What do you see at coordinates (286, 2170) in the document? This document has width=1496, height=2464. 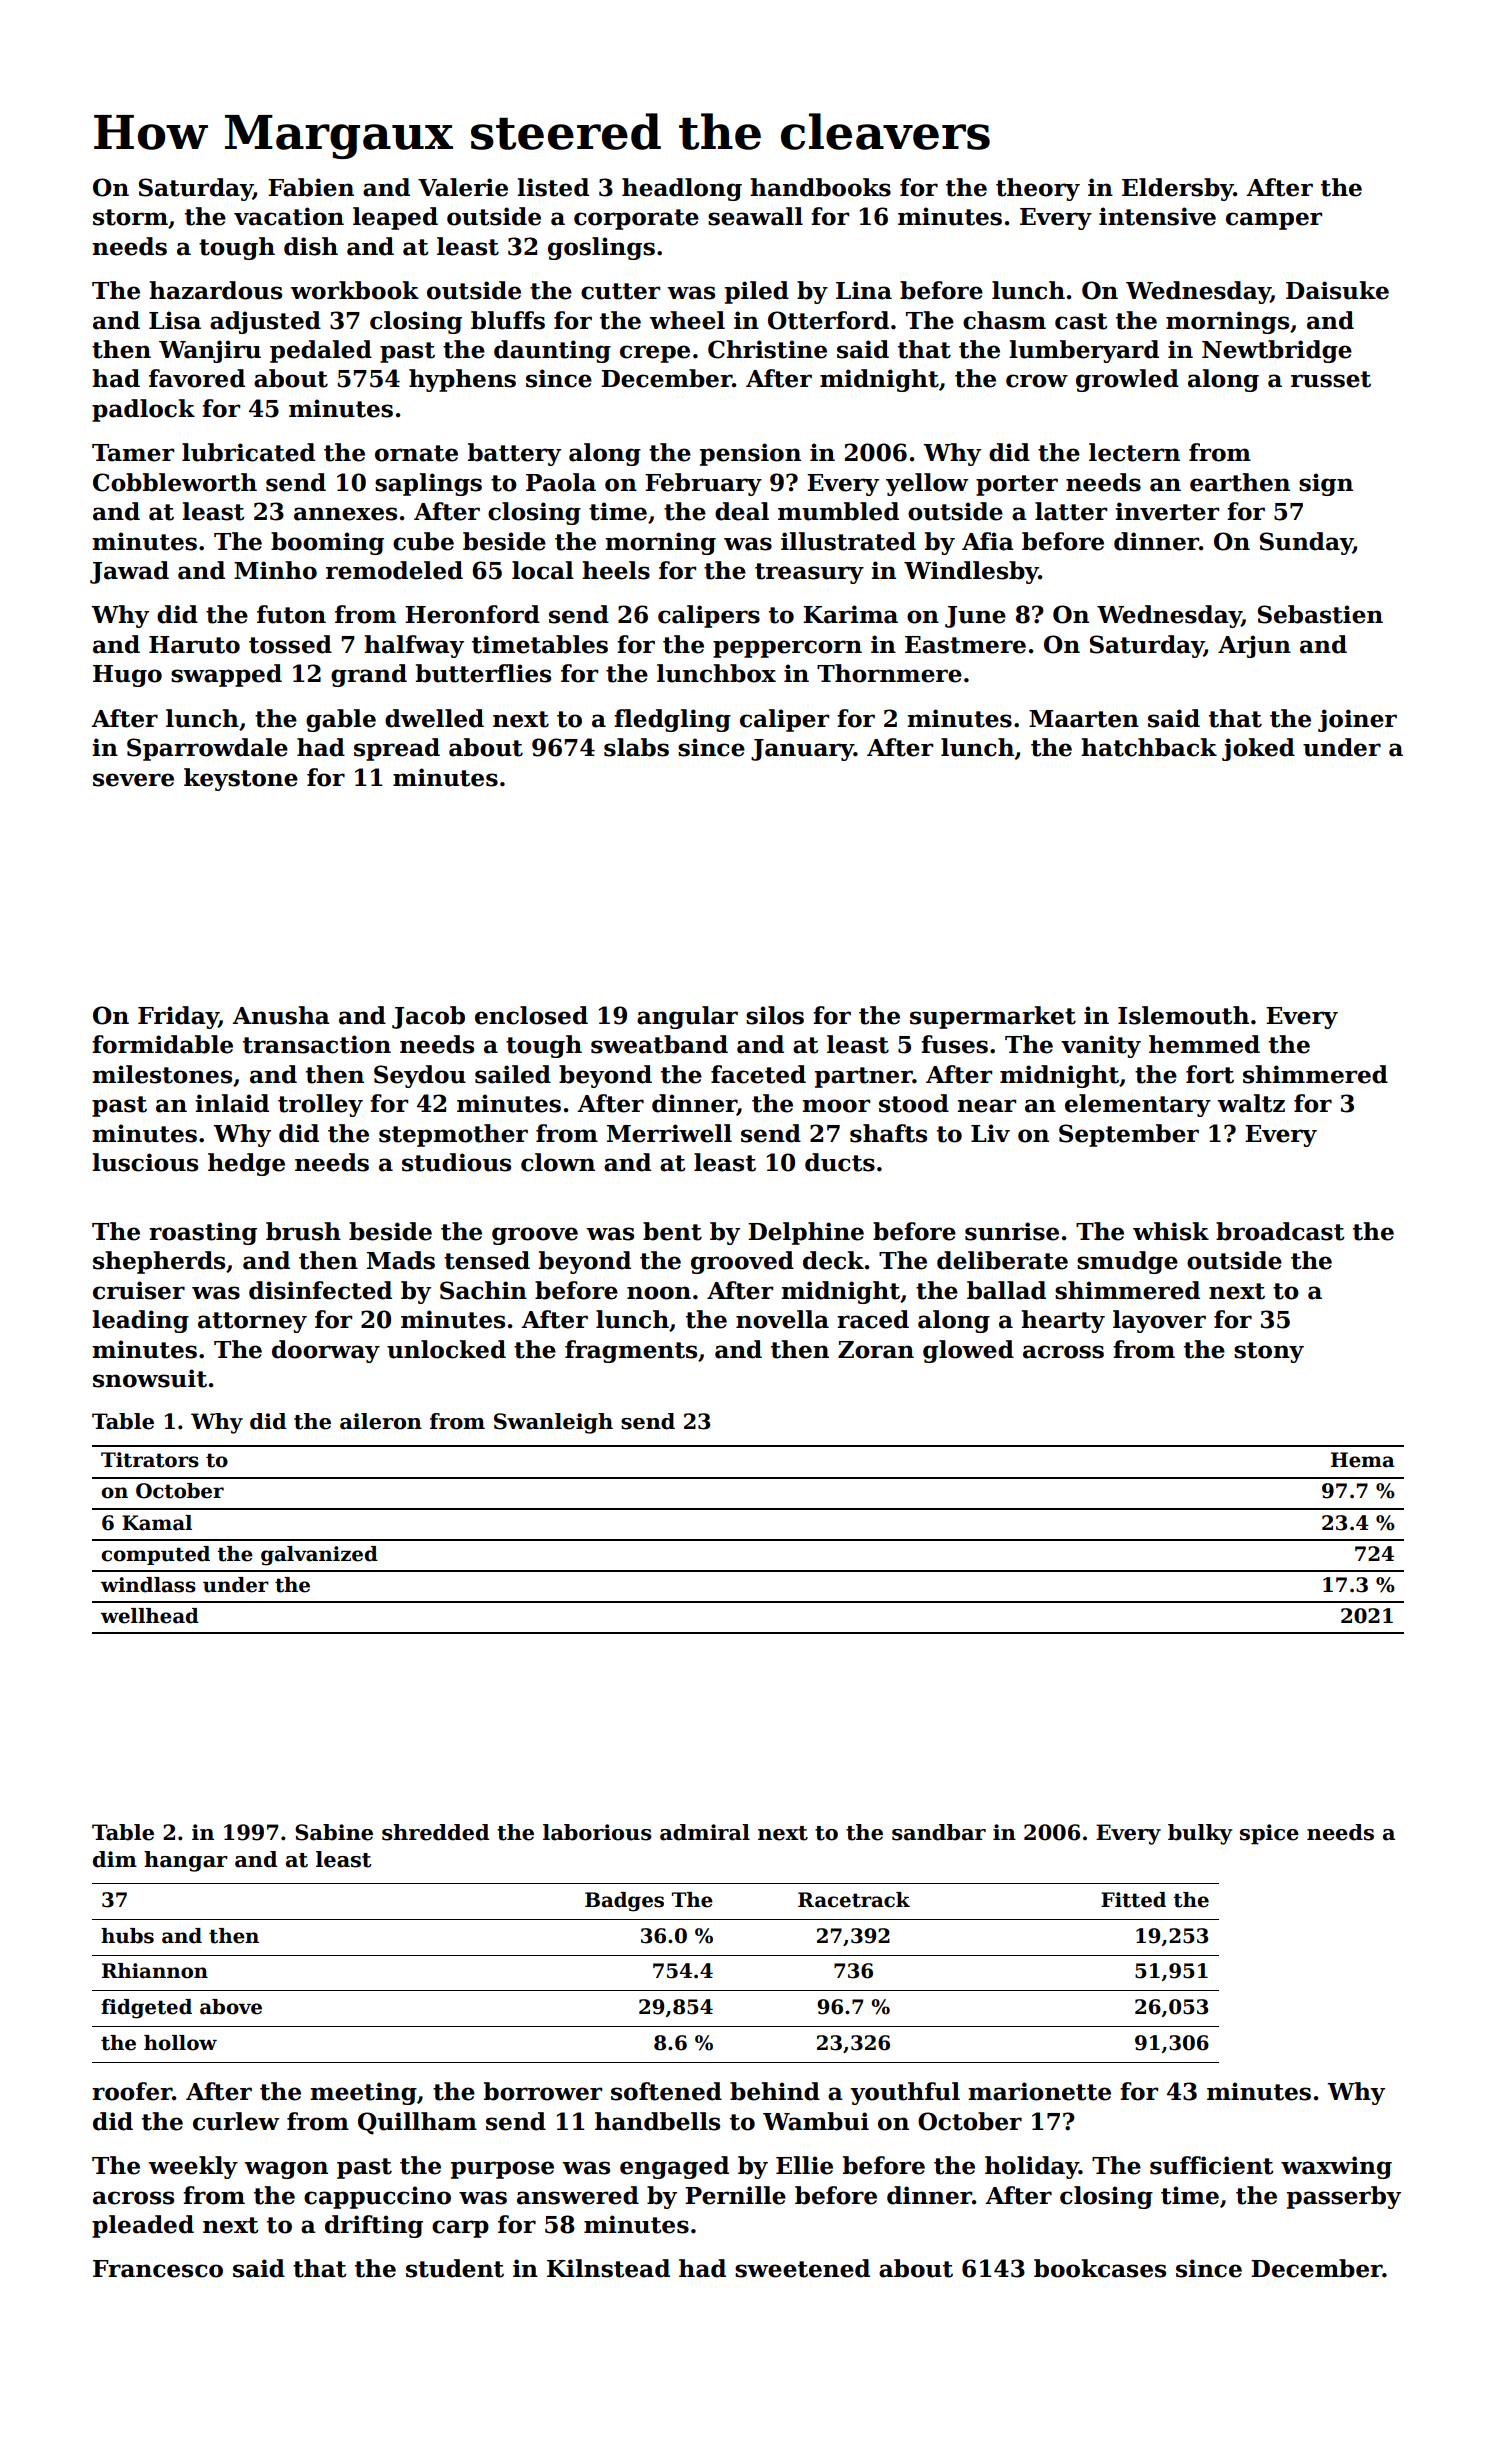 I see `wagon` at bounding box center [286, 2170].
